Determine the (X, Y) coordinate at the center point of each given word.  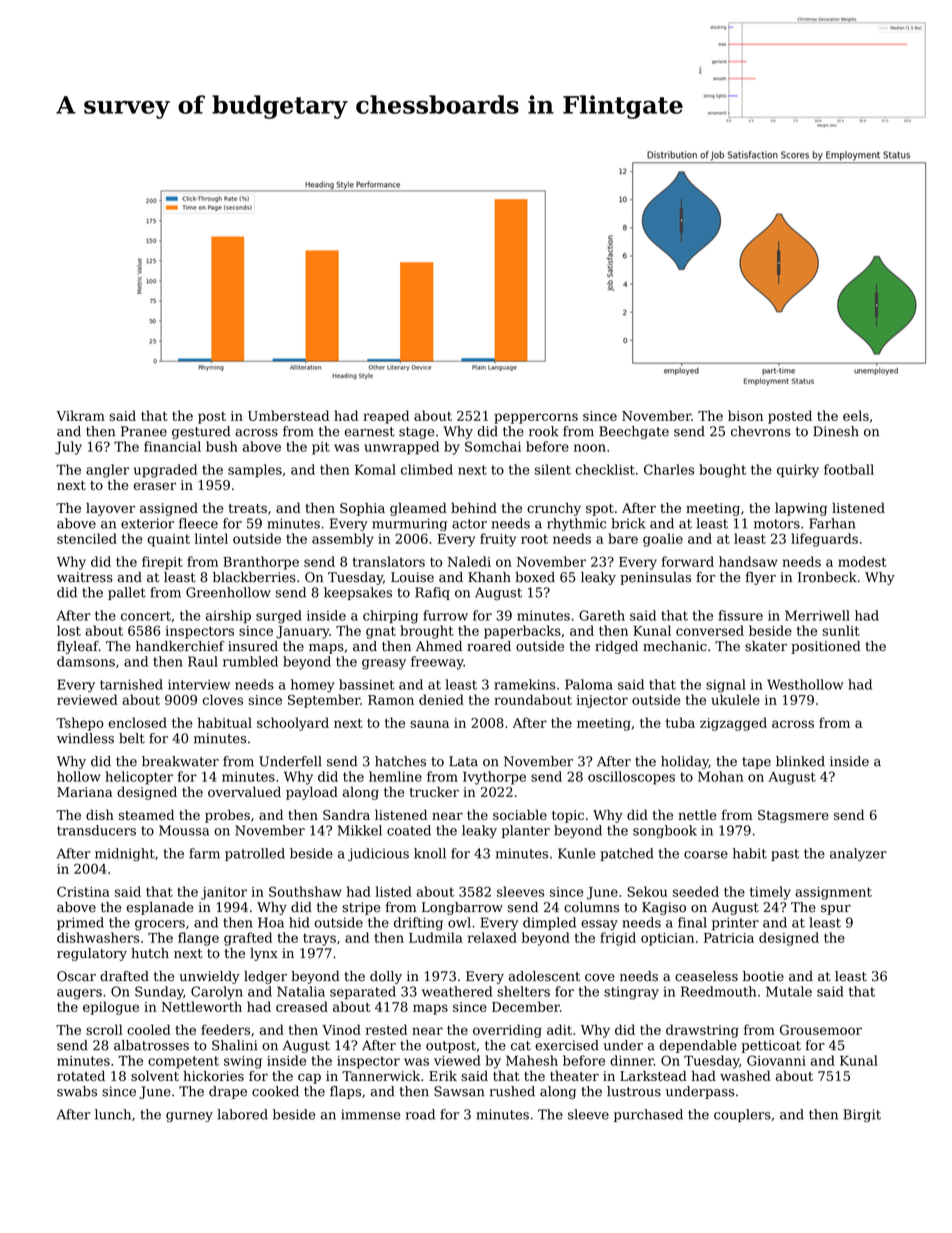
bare (623, 538)
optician (667, 939)
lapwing (801, 509)
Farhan (832, 523)
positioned (826, 647)
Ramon (391, 700)
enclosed (138, 722)
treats (247, 508)
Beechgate (634, 432)
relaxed (492, 937)
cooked (275, 1091)
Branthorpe (261, 563)
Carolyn (217, 993)
